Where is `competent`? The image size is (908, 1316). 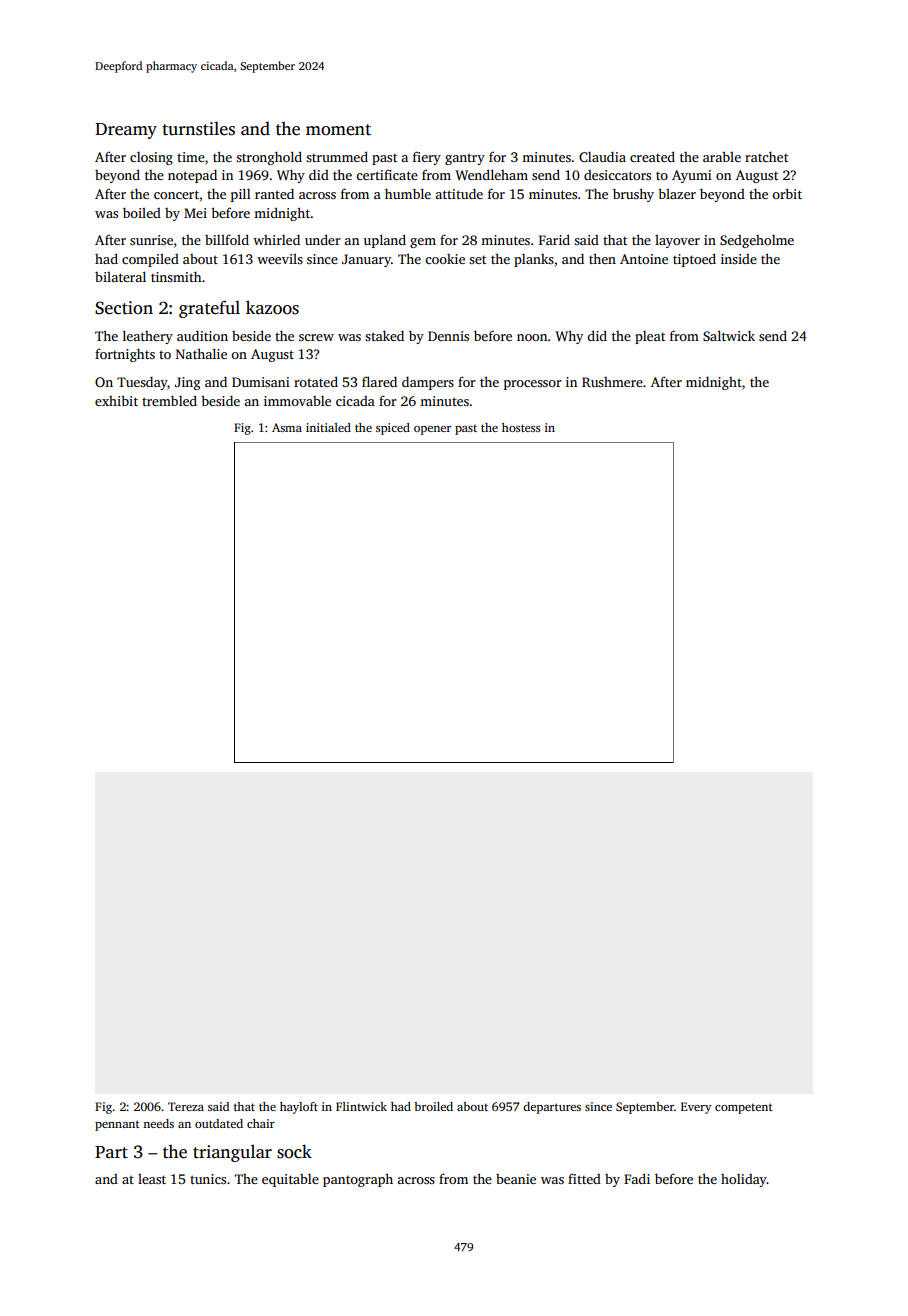
competent is located at coordinates (744, 1108).
